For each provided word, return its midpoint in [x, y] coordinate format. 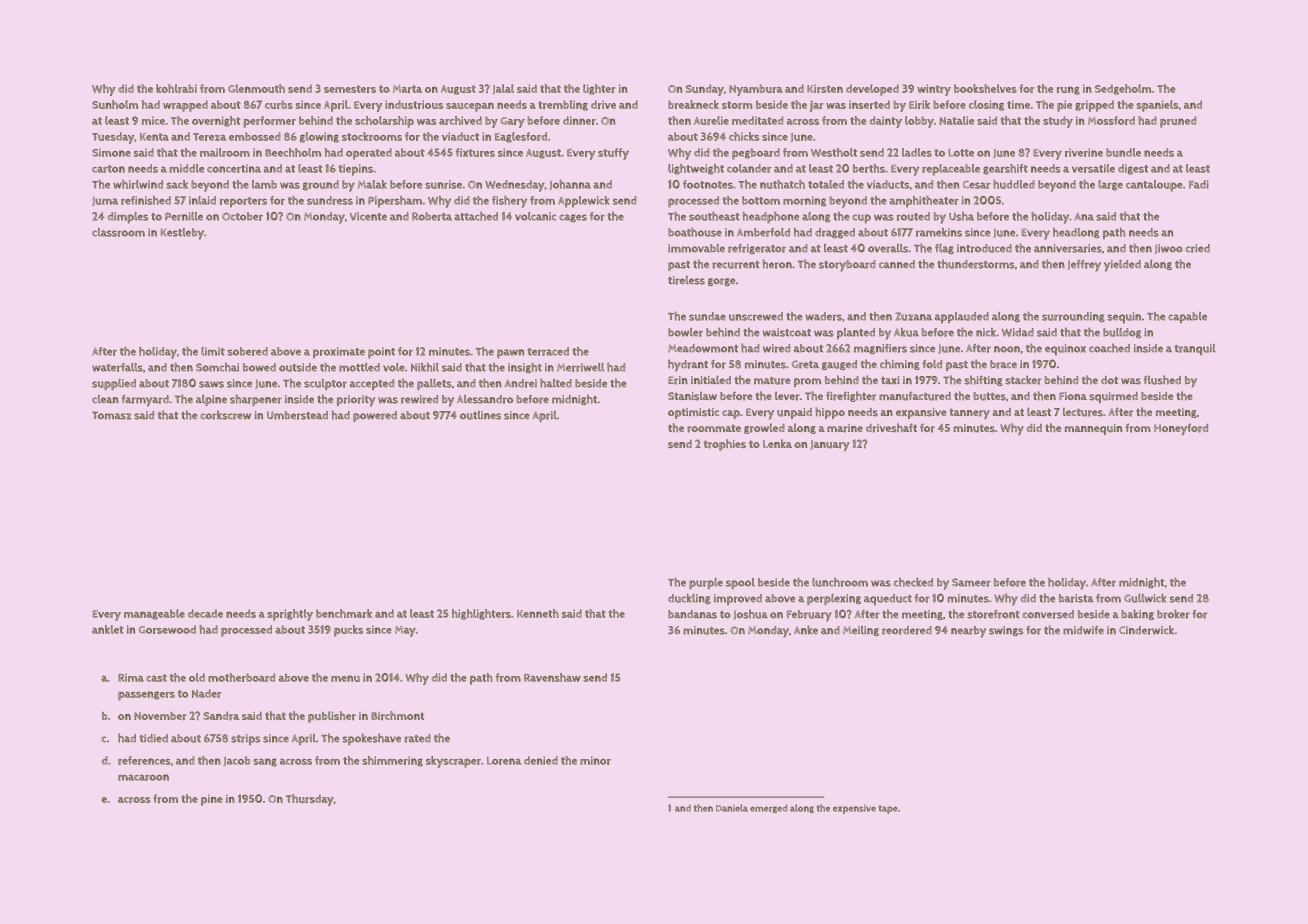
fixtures [475, 152]
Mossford [1111, 120]
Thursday [310, 800]
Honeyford [1181, 429]
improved [738, 599]
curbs [279, 104]
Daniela [732, 808]
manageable [154, 614]
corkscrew [225, 415]
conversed [1048, 614]
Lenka [777, 443]
